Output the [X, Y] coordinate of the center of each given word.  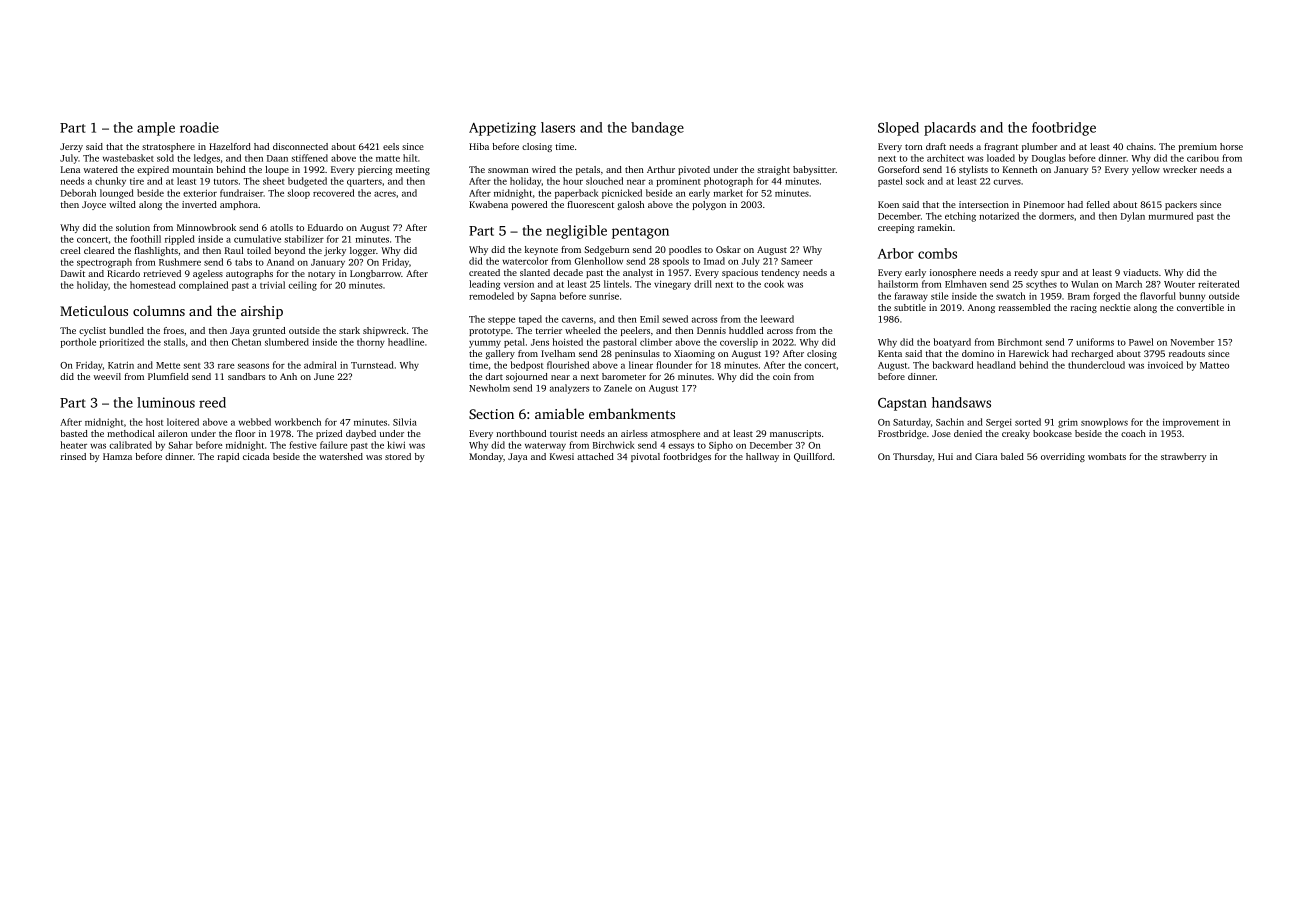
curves [1007, 182]
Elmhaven [966, 284]
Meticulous [94, 310]
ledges [207, 159]
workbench [298, 422]
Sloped [898, 129]
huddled [746, 330]
